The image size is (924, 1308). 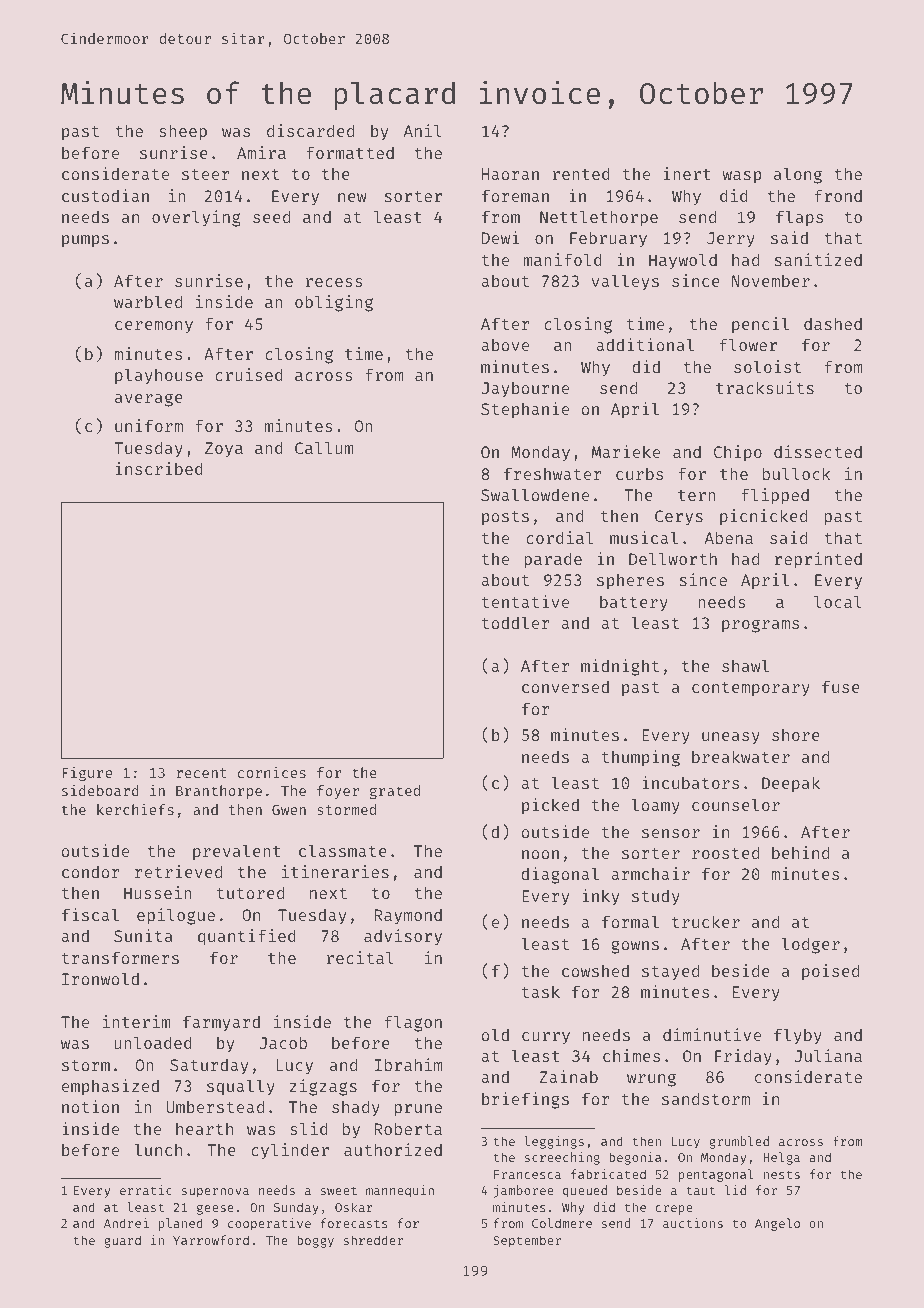 What do you see at coordinates (833, 323) in the document?
I see `dashed` at bounding box center [833, 323].
